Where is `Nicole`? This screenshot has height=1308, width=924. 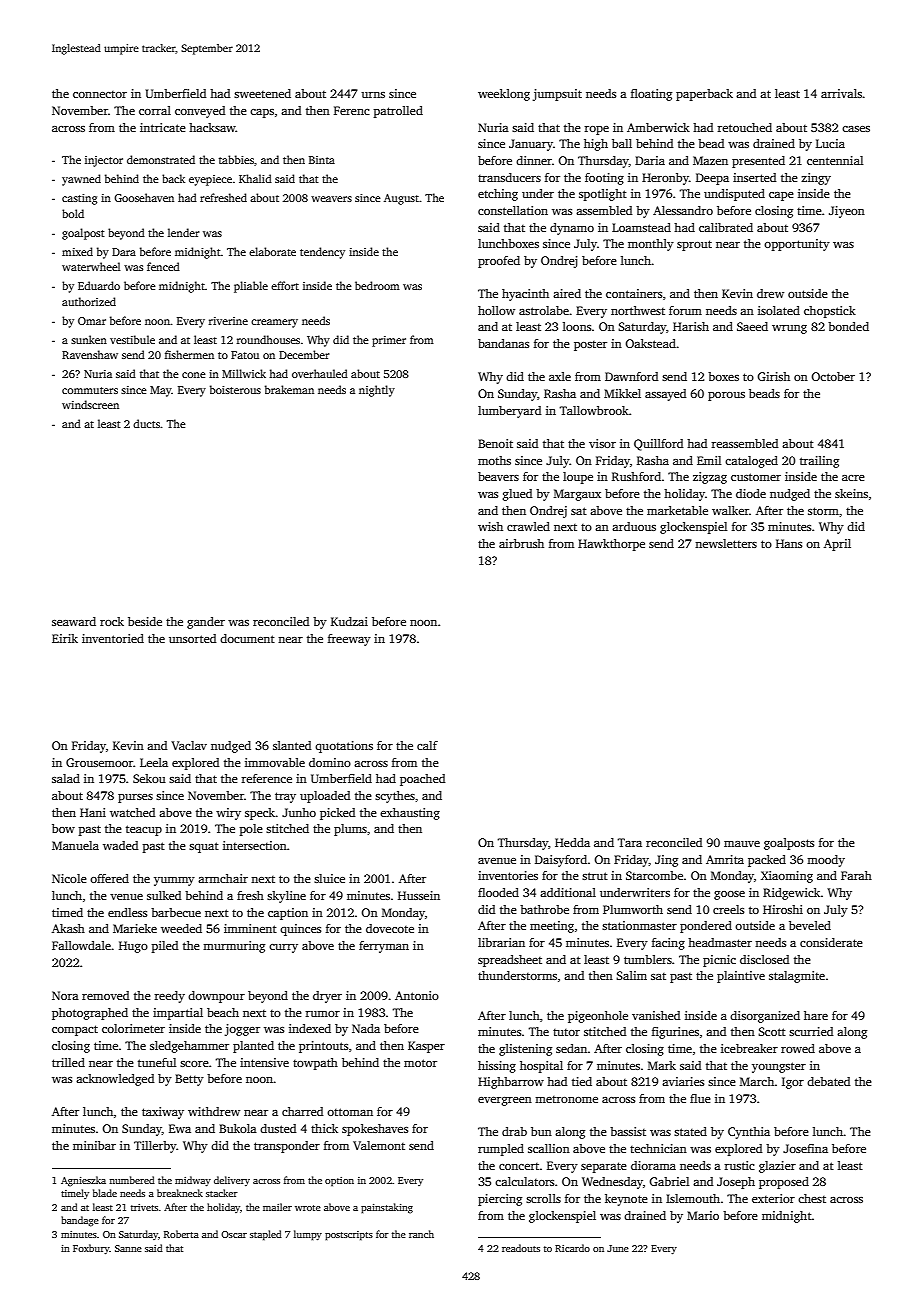 Nicole is located at coordinates (69, 878).
